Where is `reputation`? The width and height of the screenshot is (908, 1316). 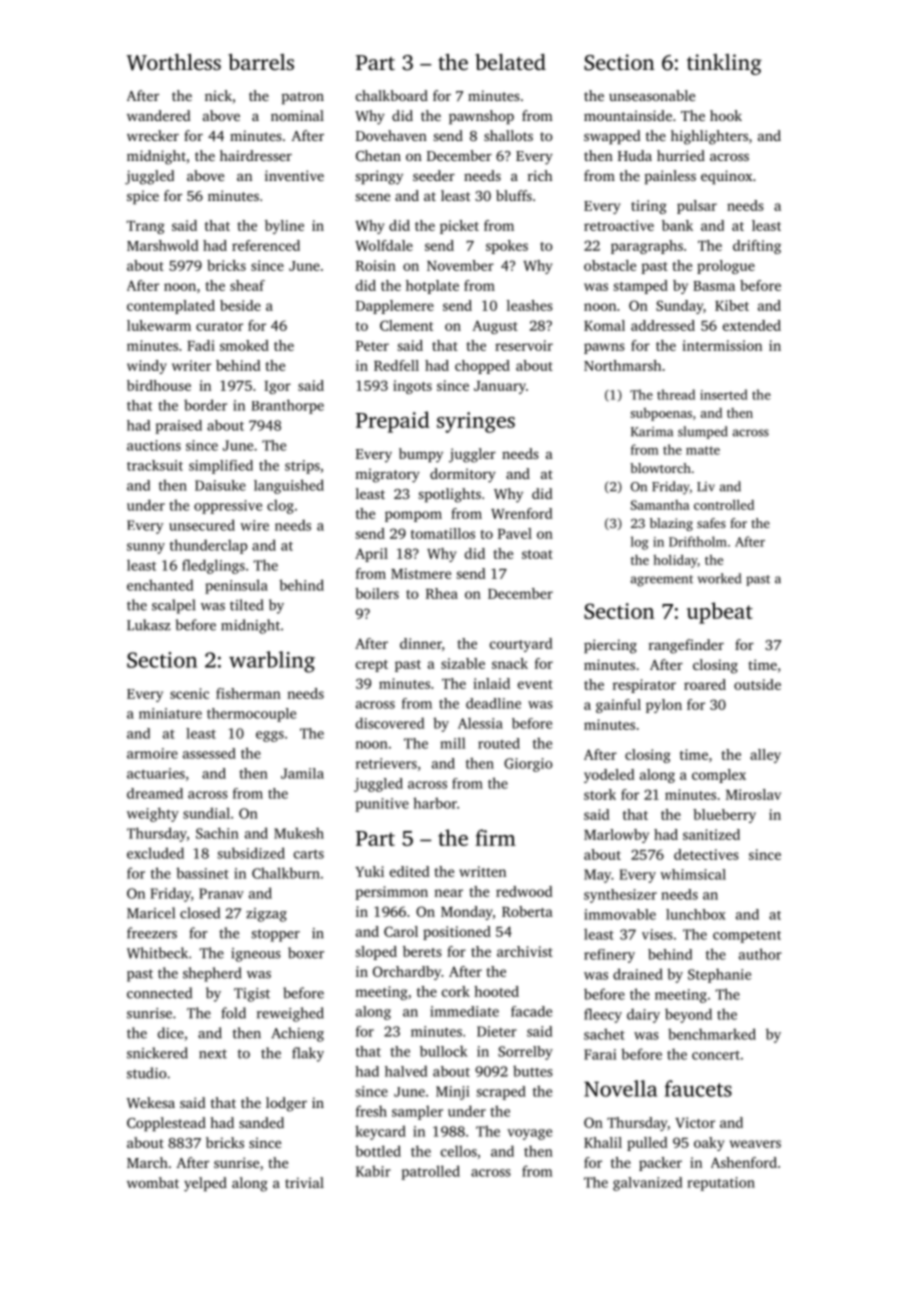 reputation is located at coordinates (721, 1184).
